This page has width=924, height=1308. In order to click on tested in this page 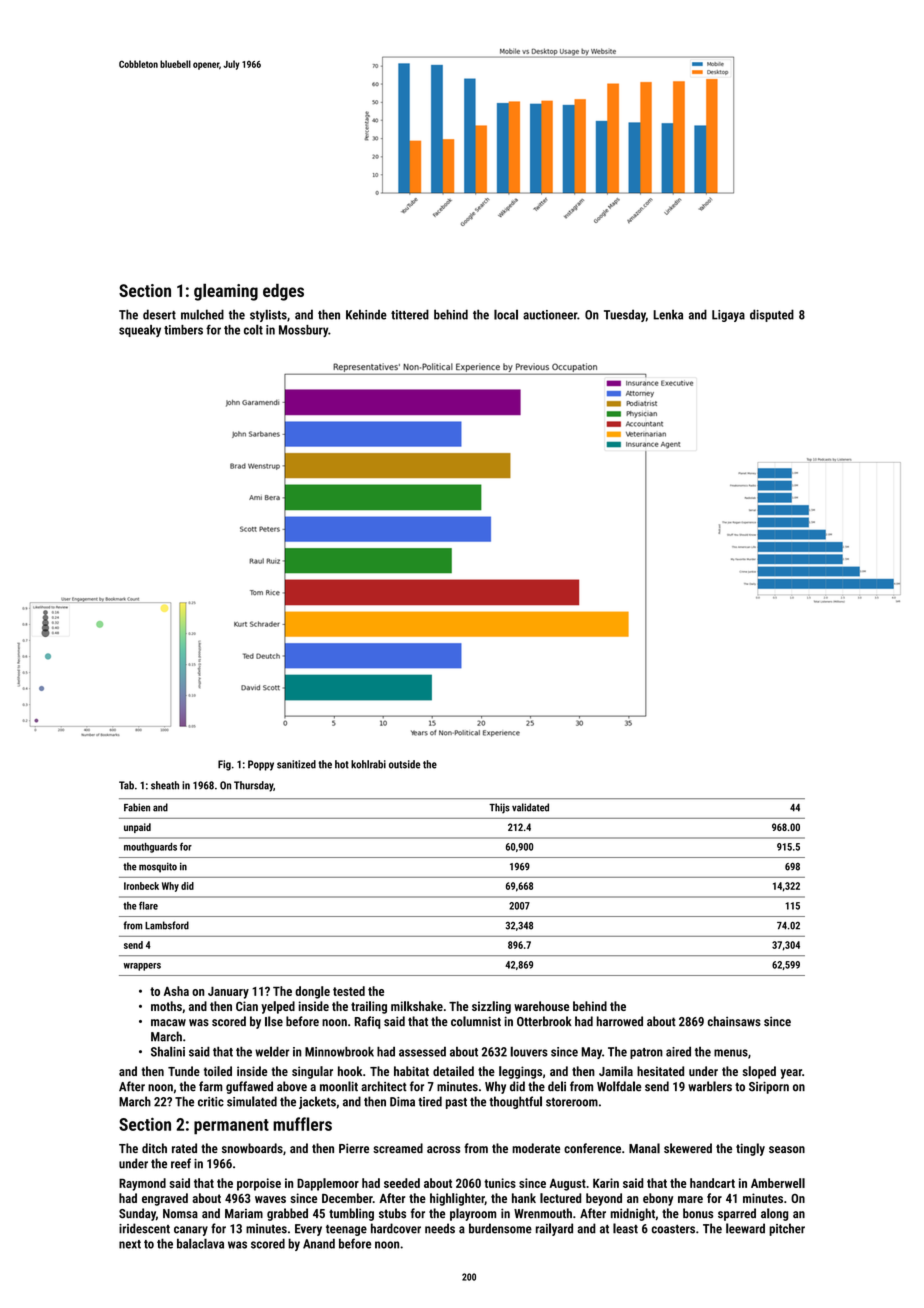, I will do `click(349, 991)`.
